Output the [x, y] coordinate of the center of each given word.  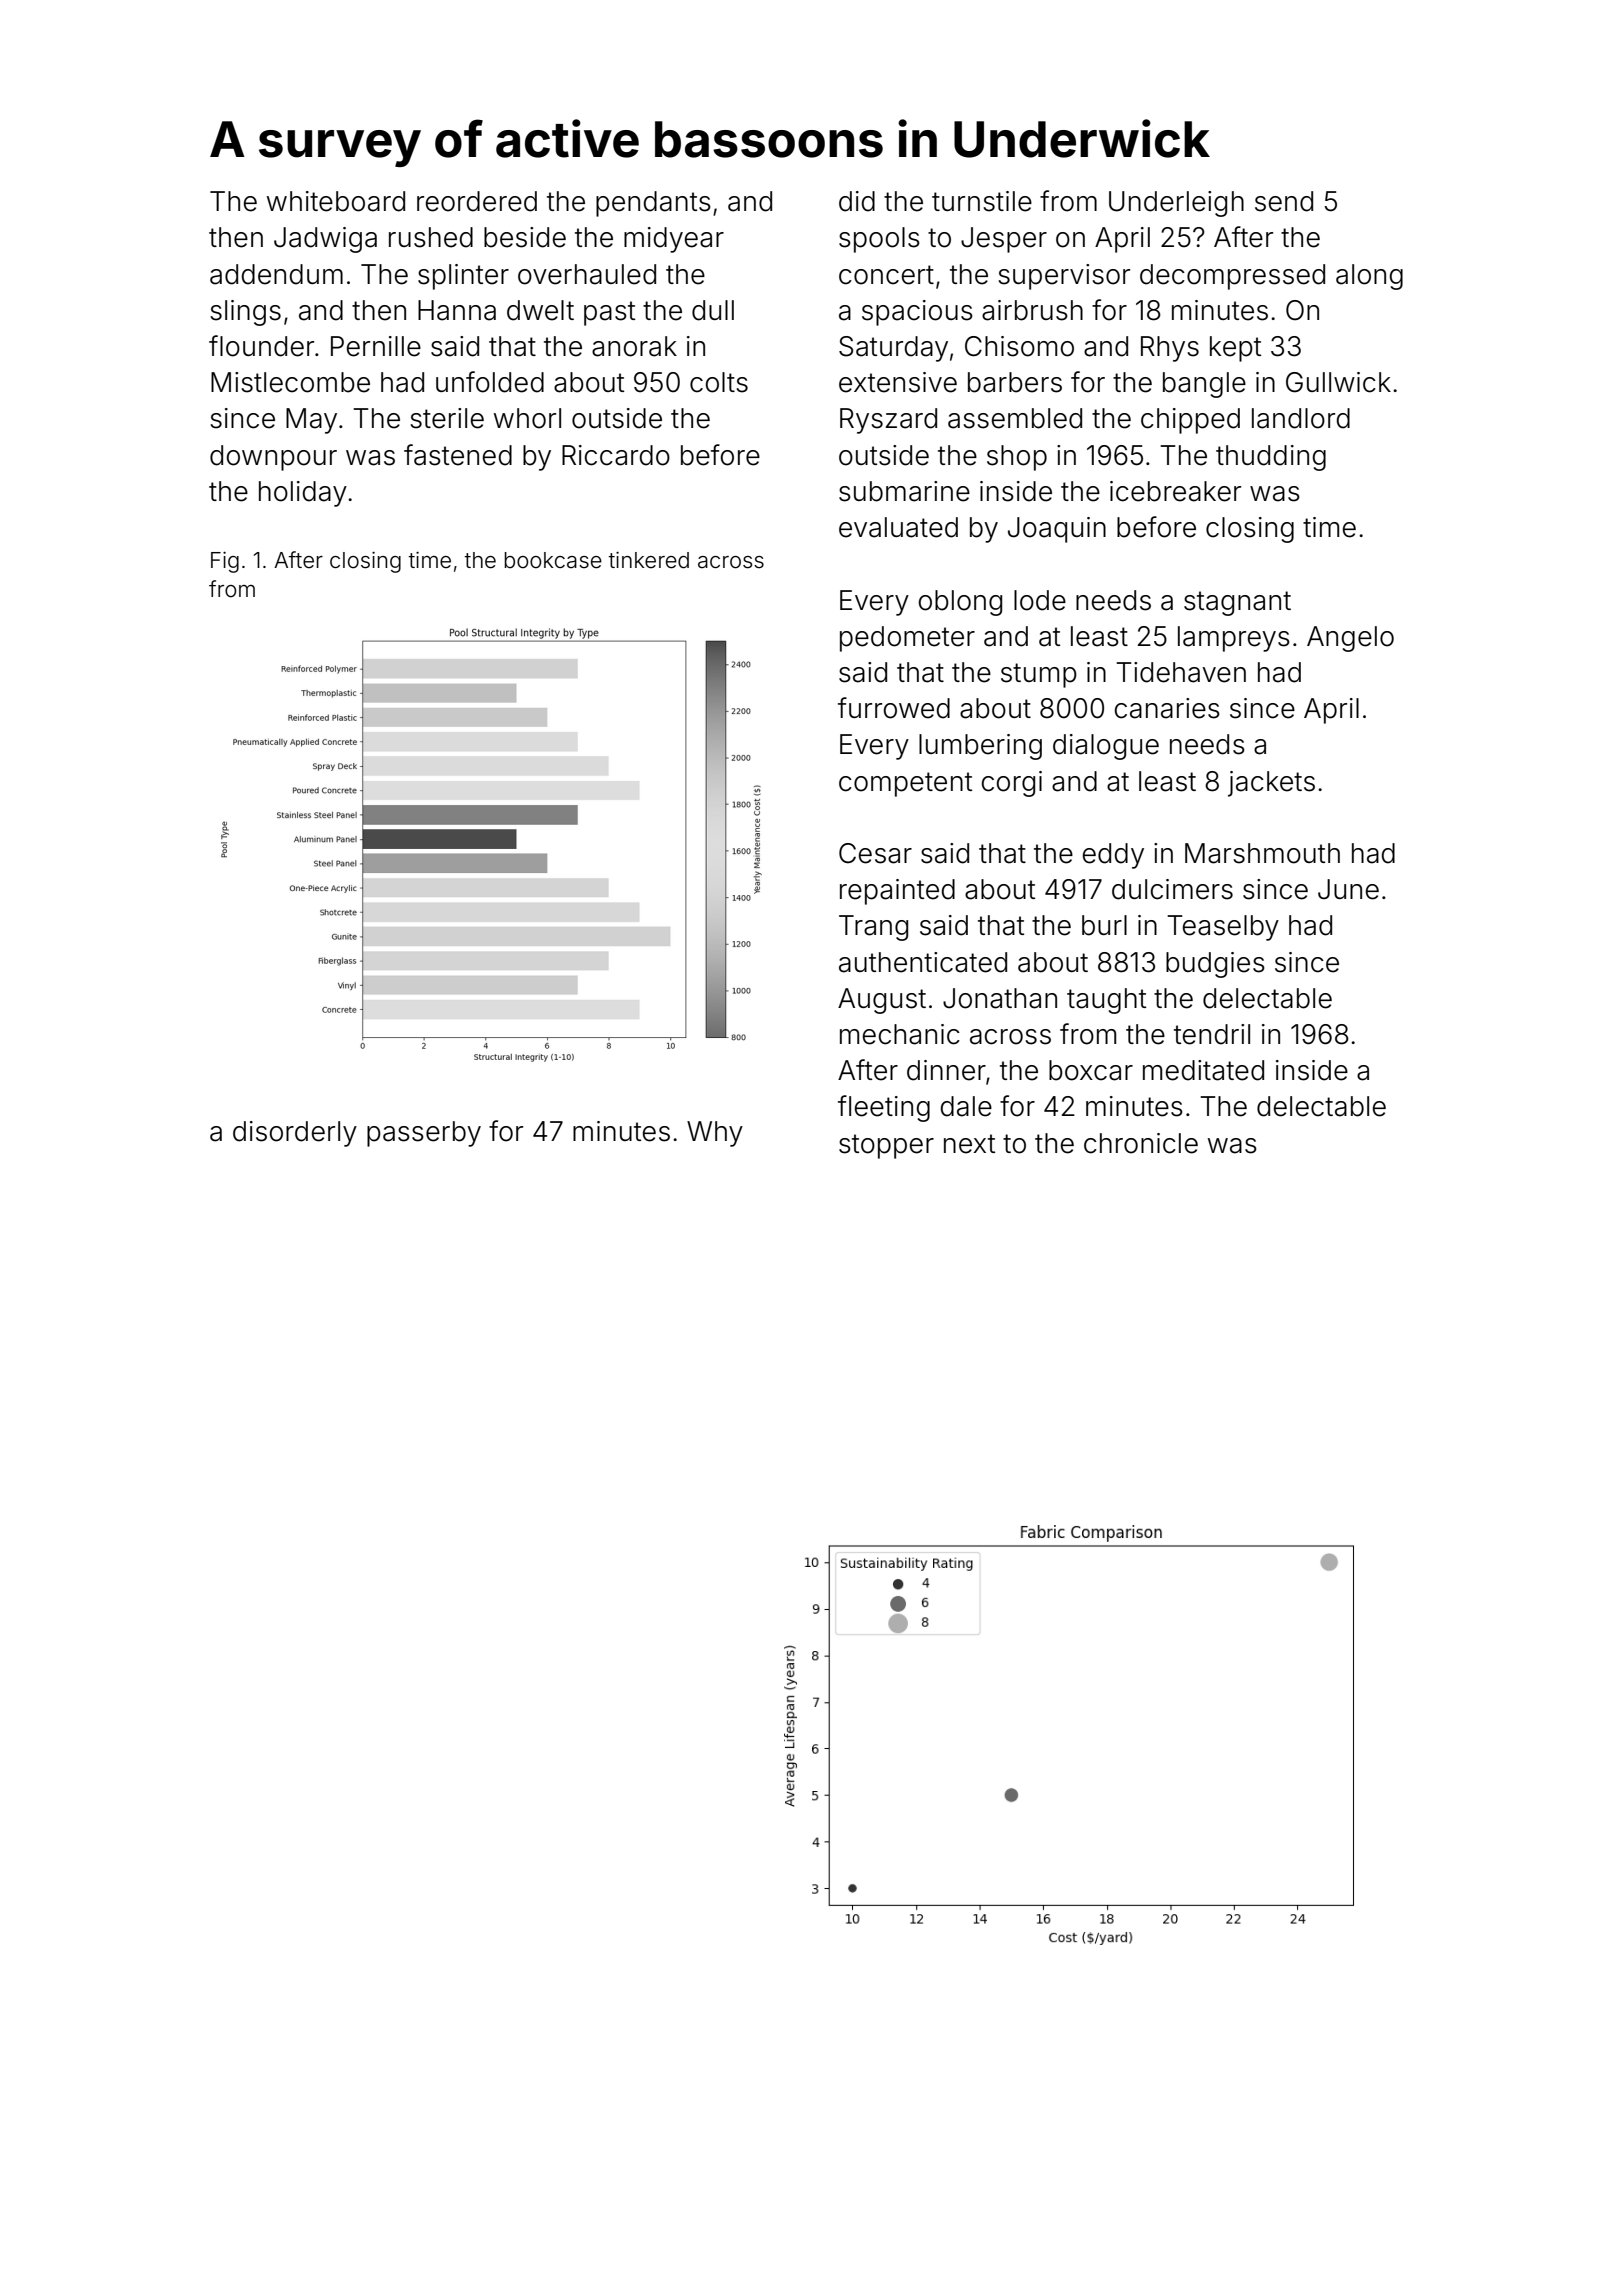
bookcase [553, 560]
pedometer [907, 639]
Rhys [1170, 349]
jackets [1271, 784]
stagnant [1237, 603]
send [1284, 201]
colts [719, 382]
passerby [424, 1134]
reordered [477, 201]
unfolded [490, 382]
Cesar [875, 853]
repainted [897, 892]
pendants [653, 204]
